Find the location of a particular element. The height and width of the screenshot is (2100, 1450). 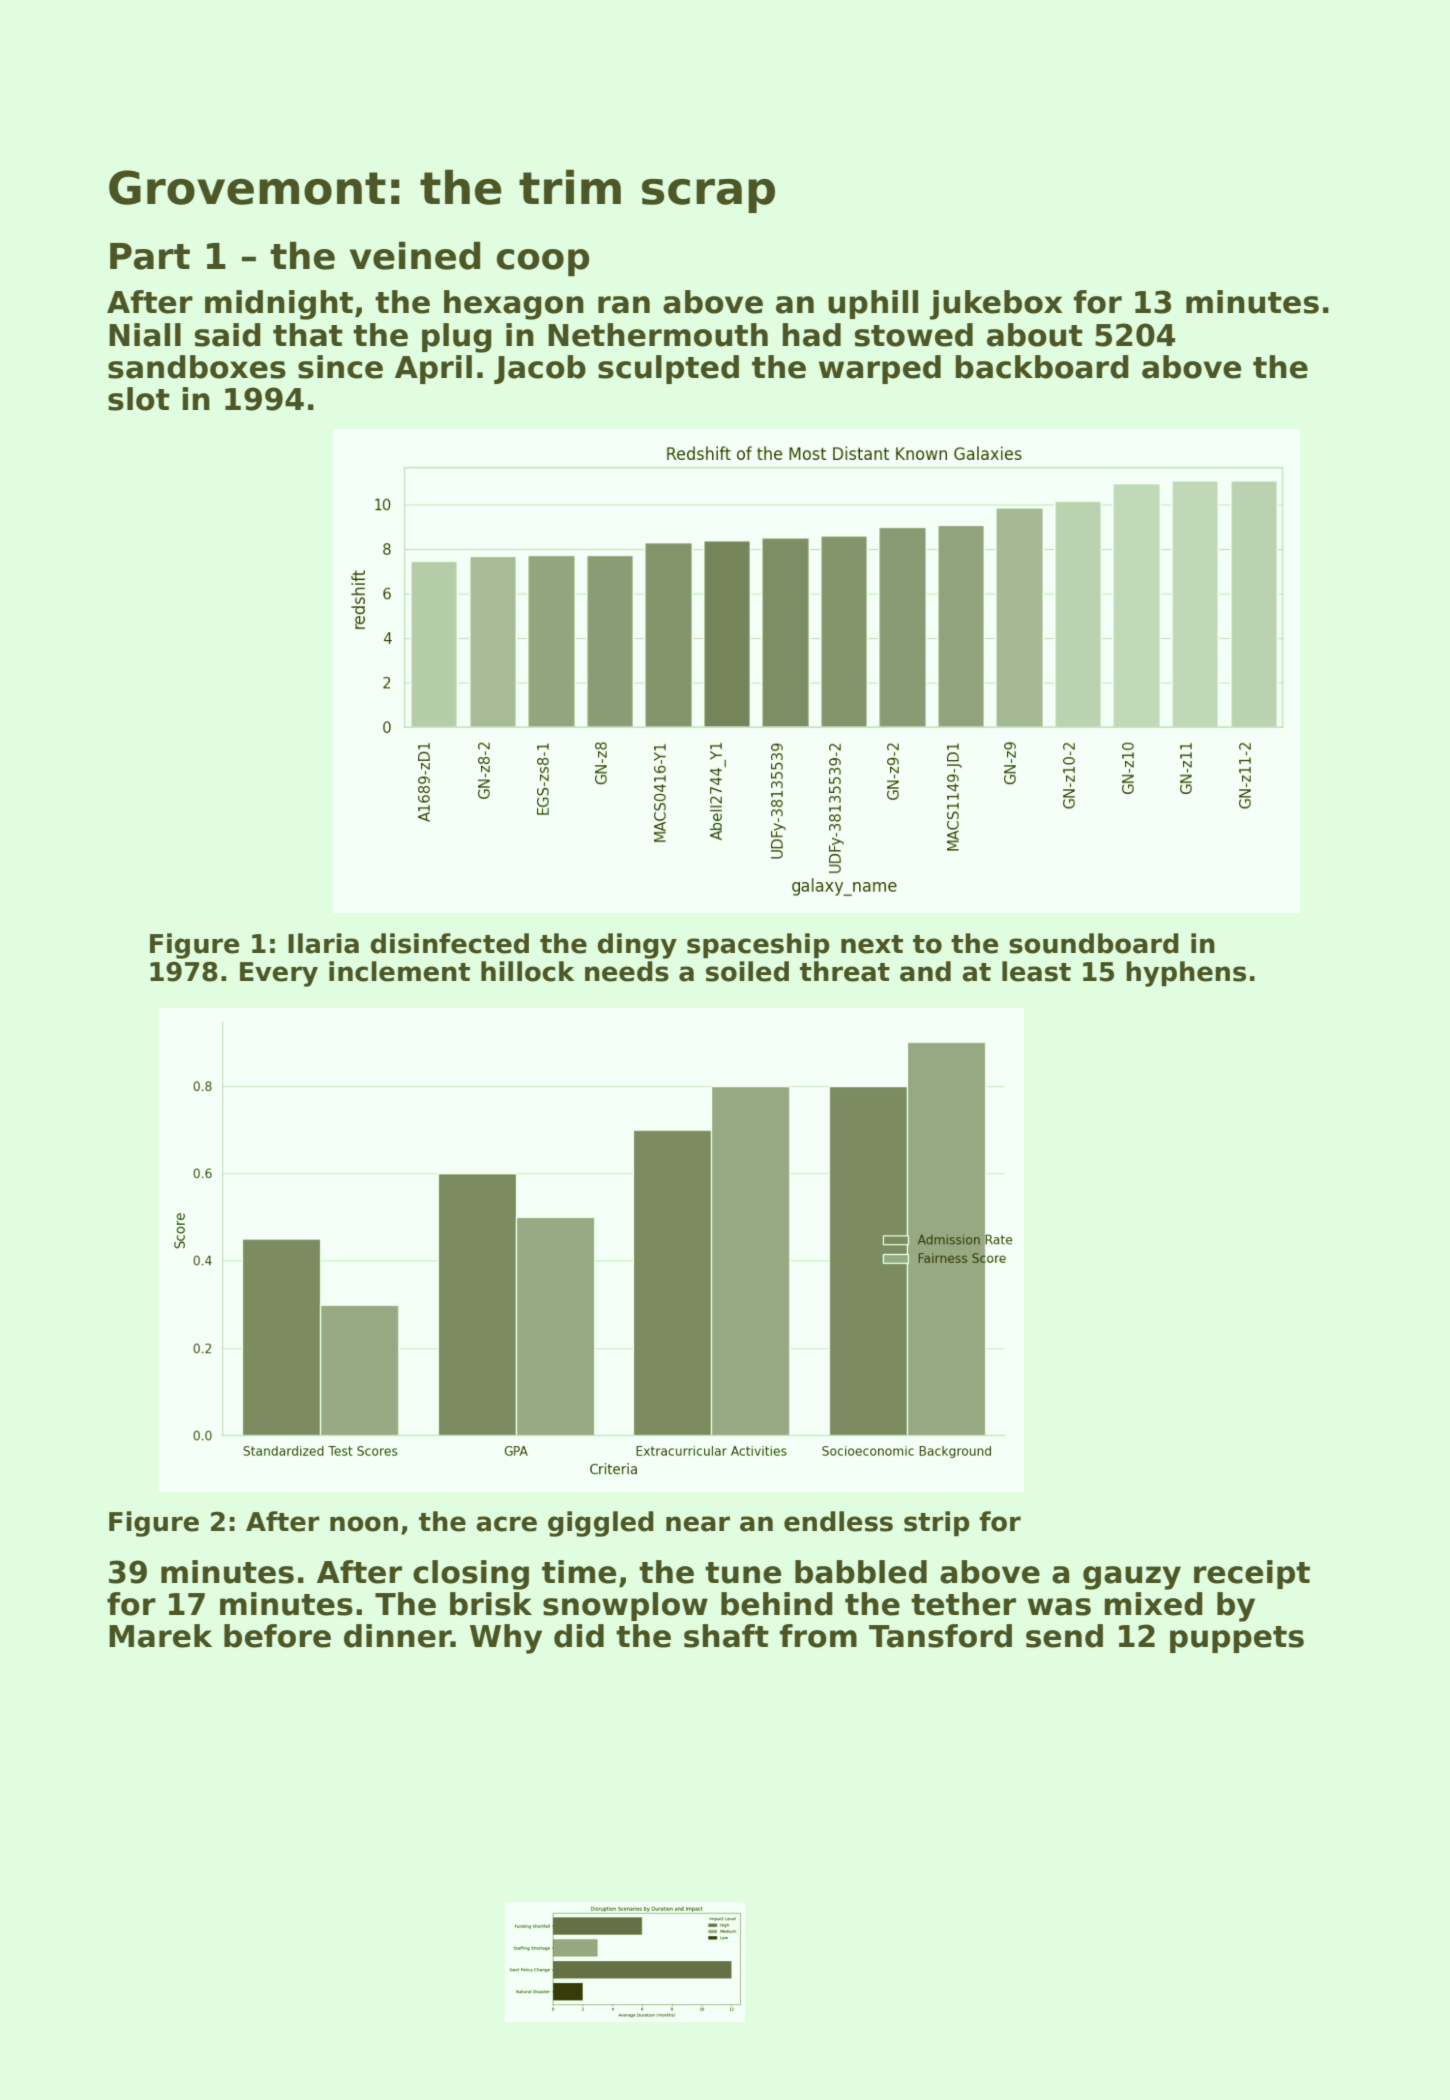

Jacob is located at coordinates (540, 369).
